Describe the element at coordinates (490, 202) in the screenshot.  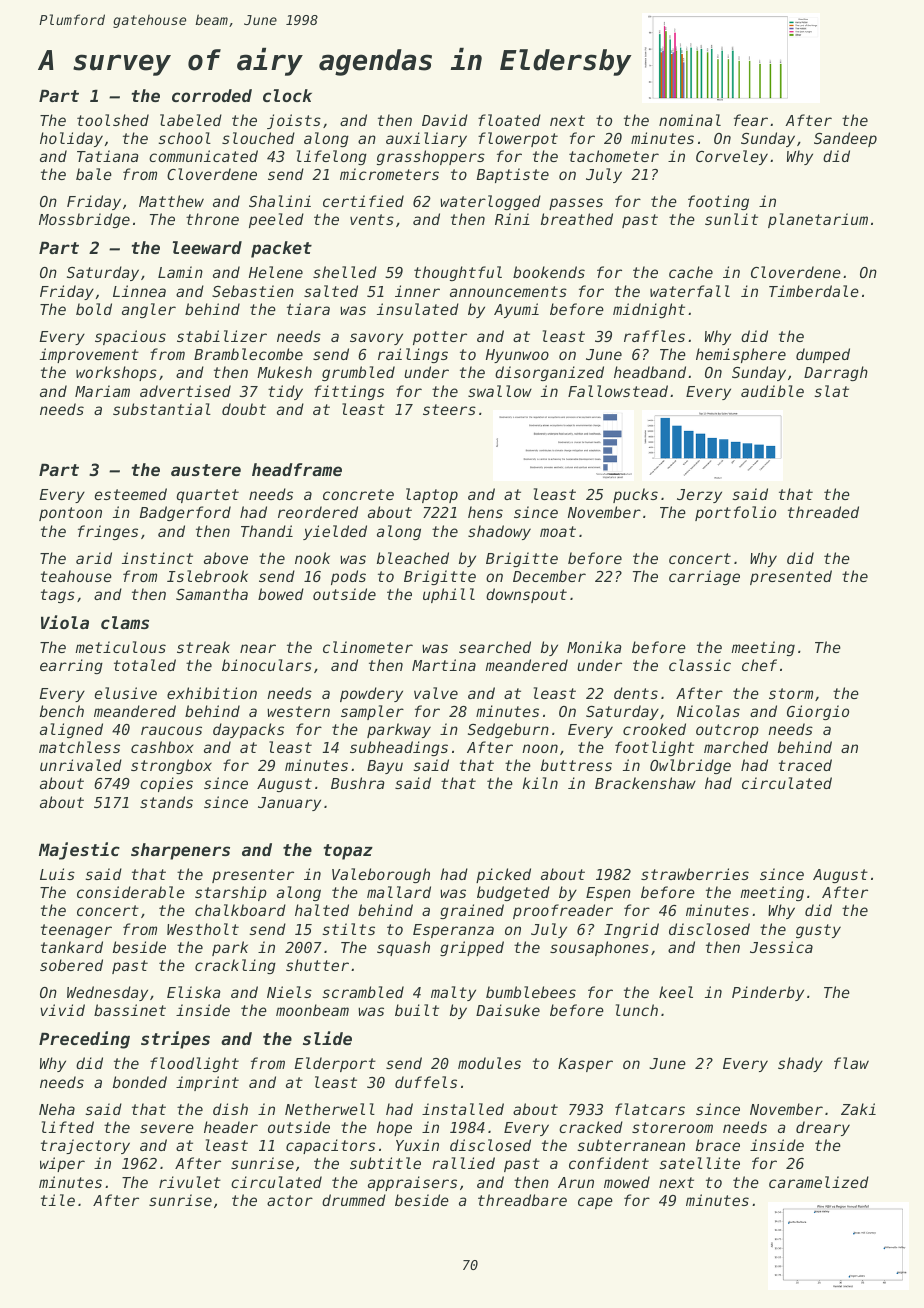
I see `waterlogged` at that location.
